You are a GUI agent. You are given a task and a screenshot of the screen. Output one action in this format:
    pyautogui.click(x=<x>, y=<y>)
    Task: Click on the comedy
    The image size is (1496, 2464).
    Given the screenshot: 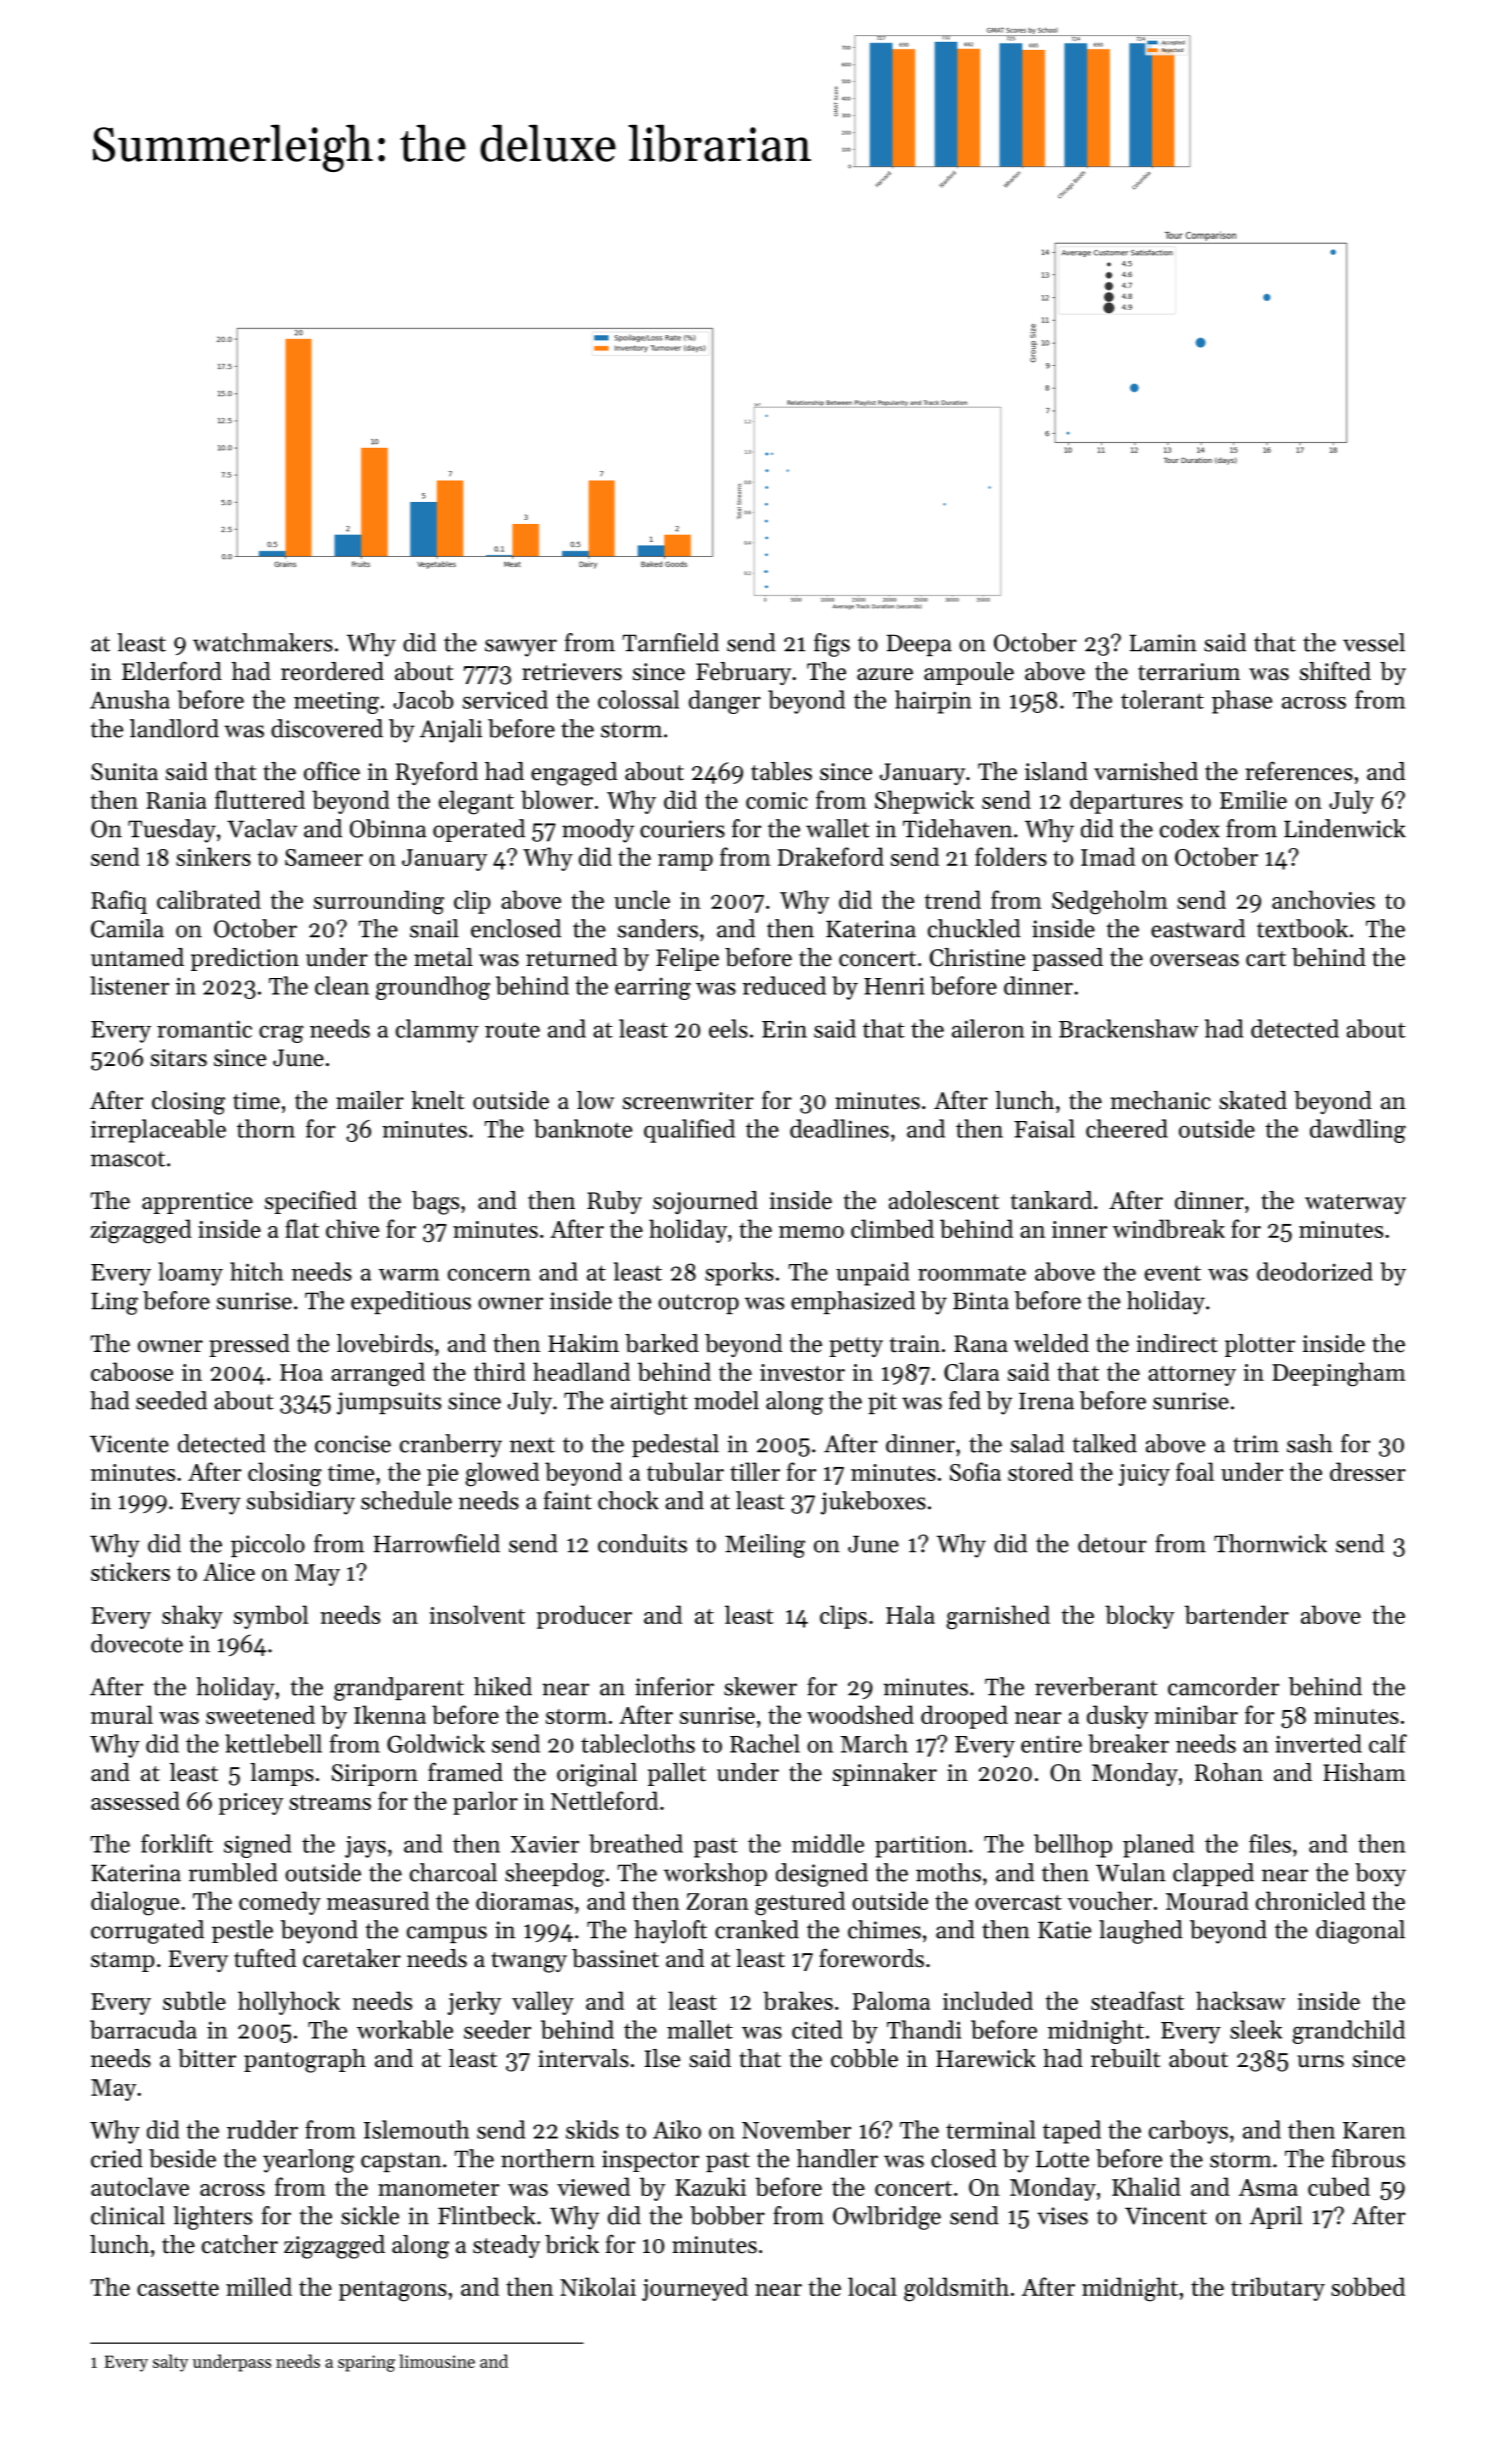 What is the action you would take?
    pyautogui.click(x=280, y=1903)
